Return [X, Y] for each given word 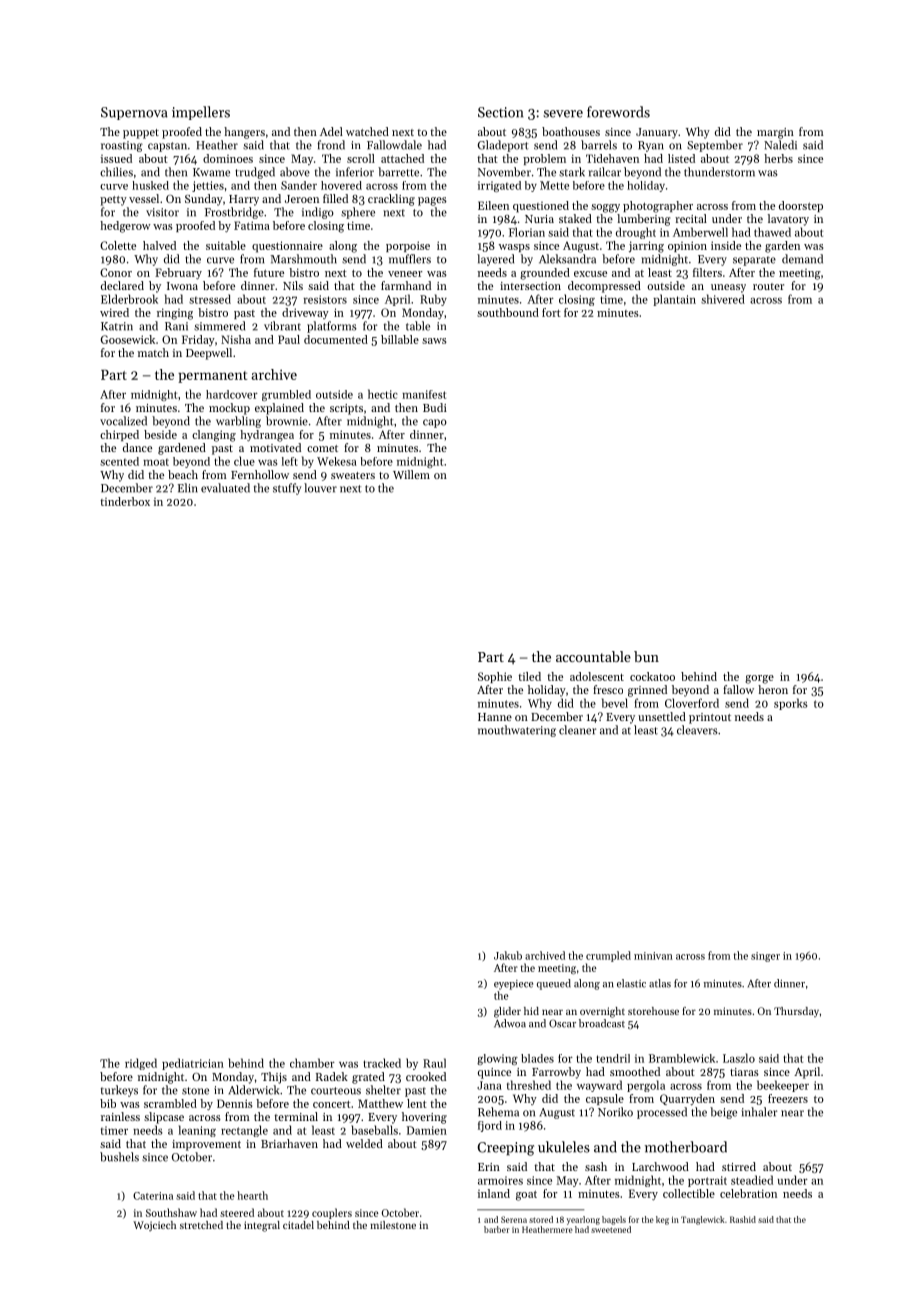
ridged [141, 1064]
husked [150, 185]
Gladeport [503, 146]
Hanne [495, 717]
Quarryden [687, 1100]
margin [775, 133]
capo [435, 423]
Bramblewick [682, 1058]
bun [646, 656]
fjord [490, 1126]
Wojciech [154, 1226]
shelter [383, 1090]
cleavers [697, 730]
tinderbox [125, 501]
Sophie [495, 677]
